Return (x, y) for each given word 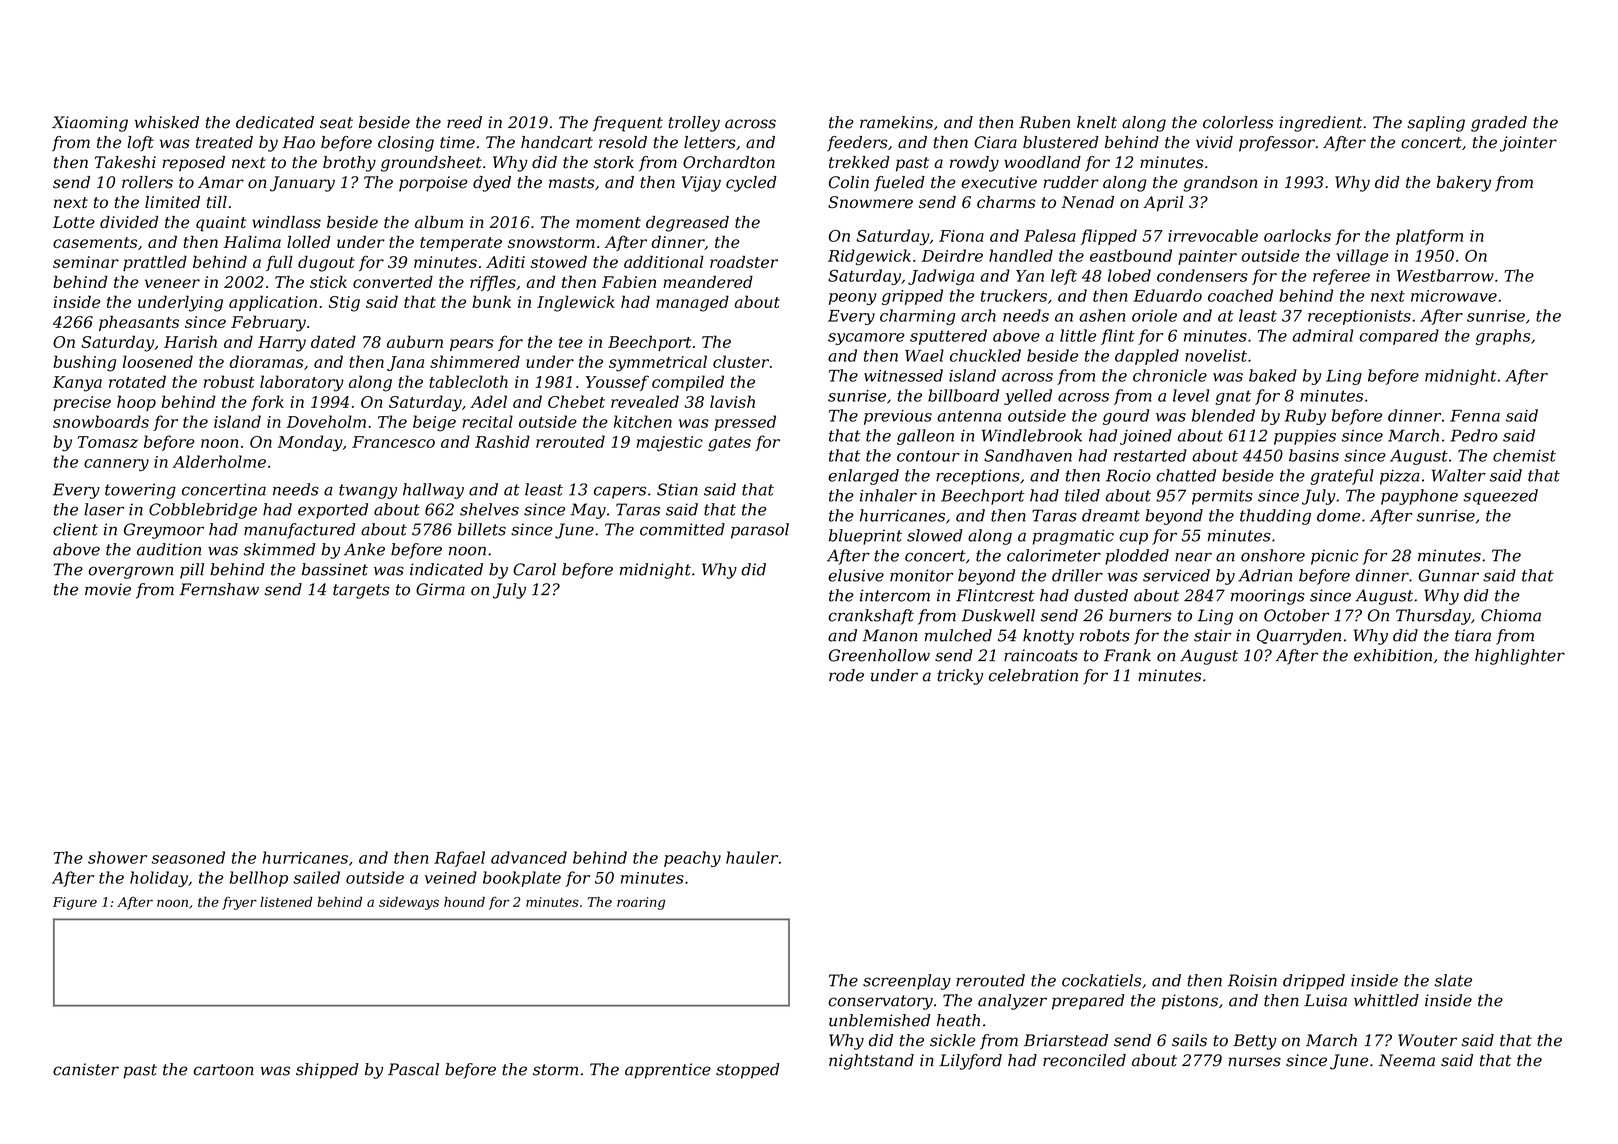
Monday (310, 443)
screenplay (907, 982)
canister (86, 1069)
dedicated (275, 122)
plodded (1137, 557)
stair (1213, 635)
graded (1499, 124)
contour (928, 456)
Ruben (1044, 122)
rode (846, 675)
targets (361, 591)
